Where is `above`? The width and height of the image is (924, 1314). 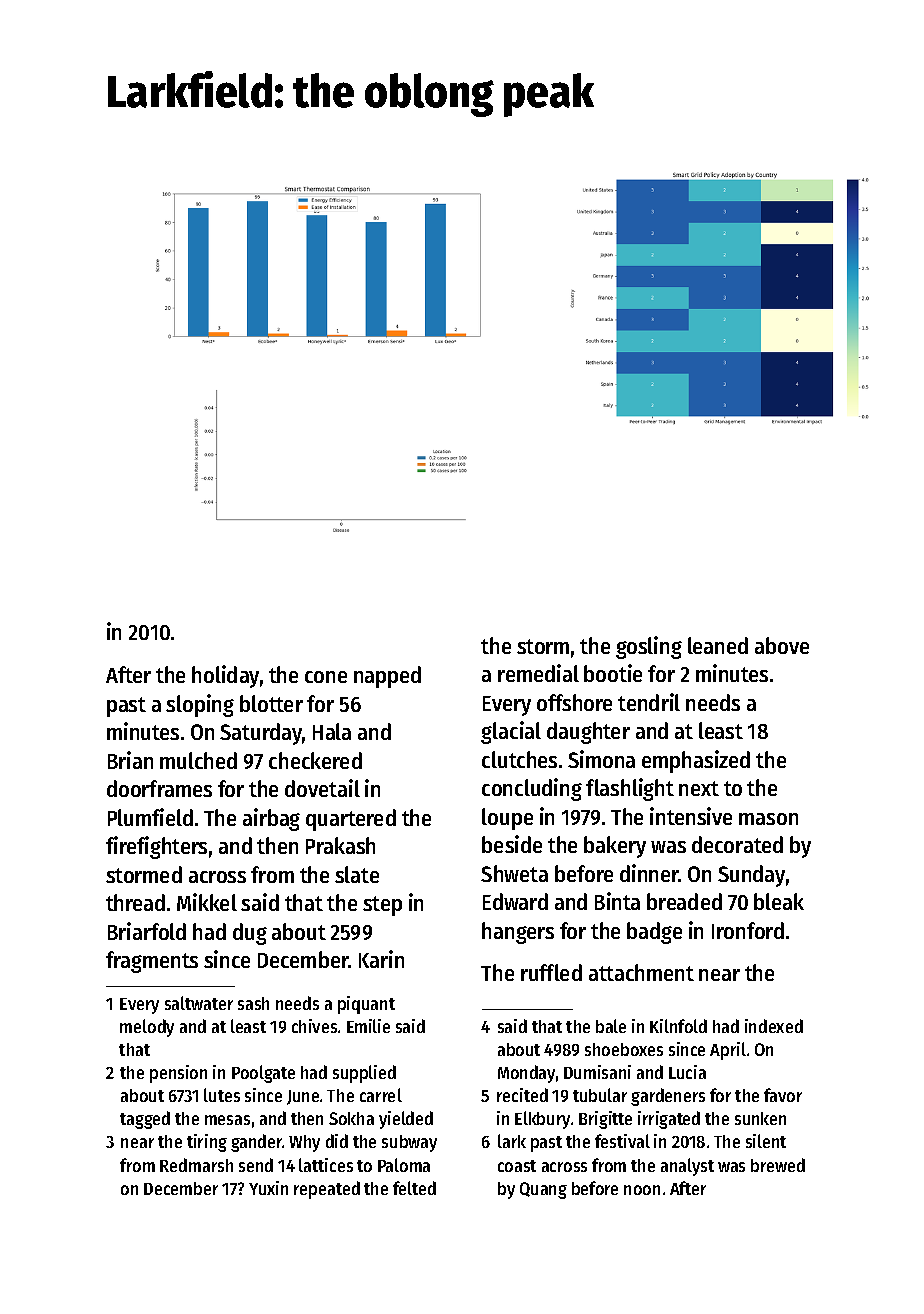 above is located at coordinates (782, 645).
